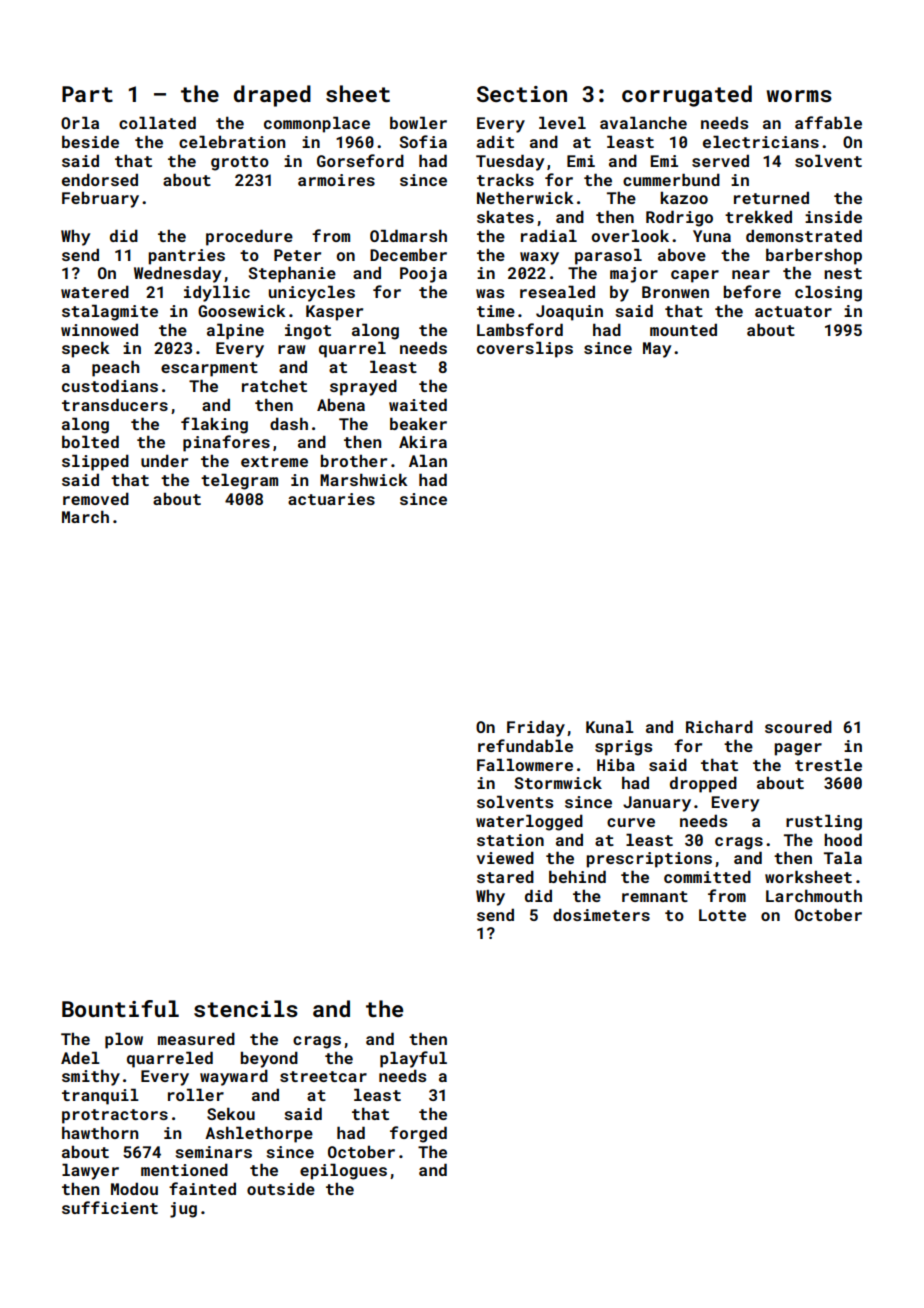  What do you see at coordinates (343, 1171) in the screenshot?
I see `epilogues` at bounding box center [343, 1171].
